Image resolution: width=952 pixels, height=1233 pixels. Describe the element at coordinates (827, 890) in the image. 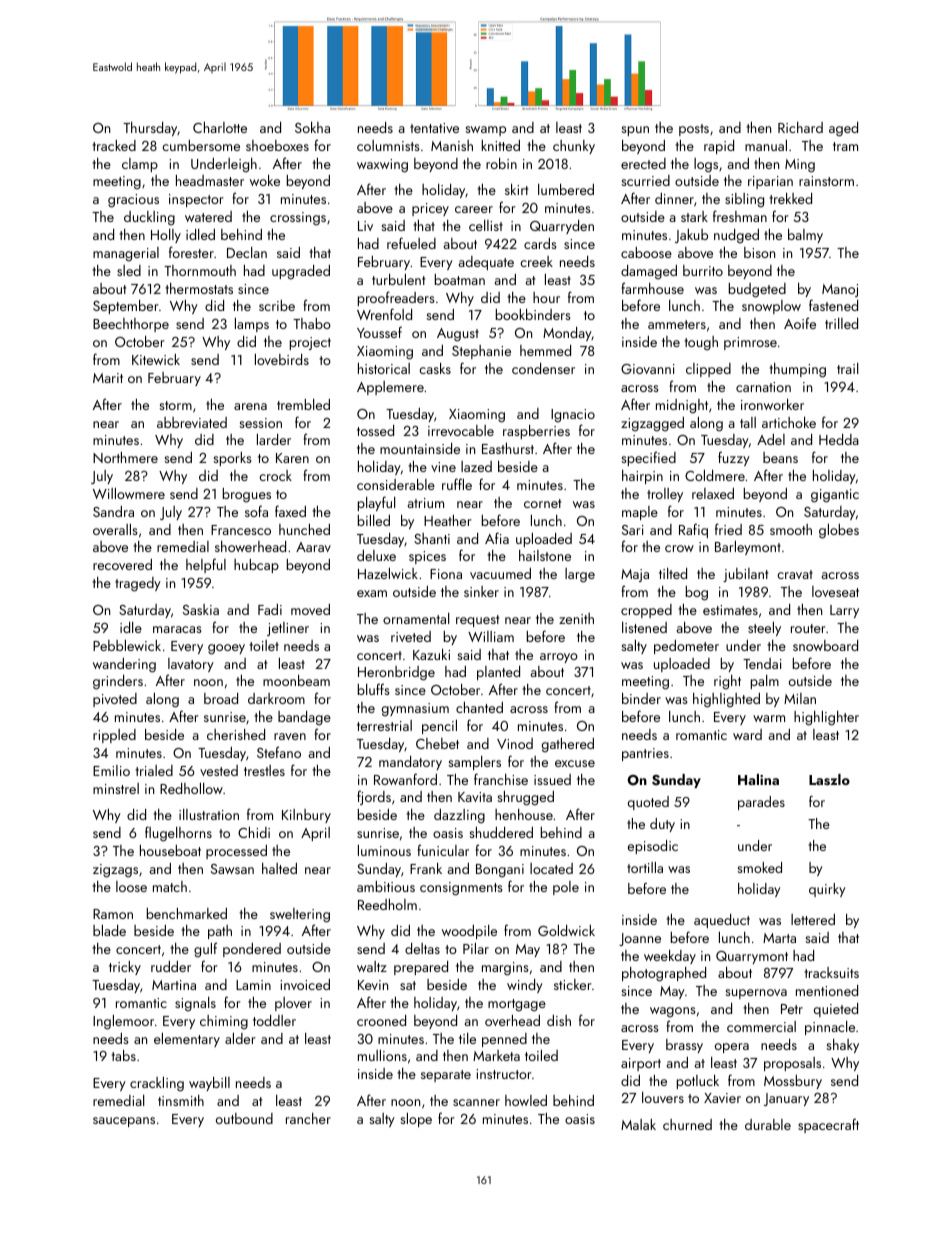

I see `quirky` at that location.
